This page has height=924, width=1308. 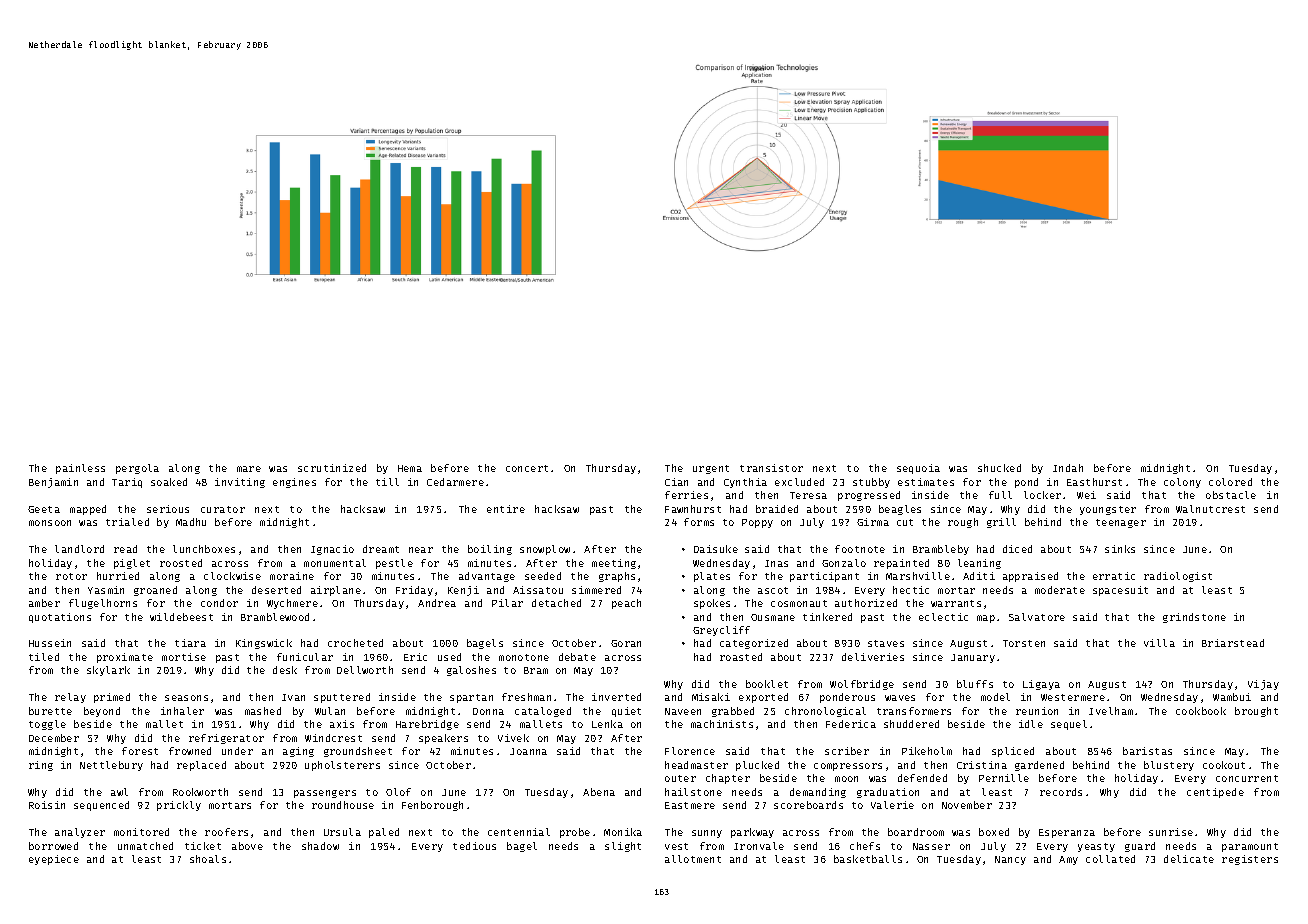 What do you see at coordinates (182, 711) in the page?
I see `inhaler` at bounding box center [182, 711].
